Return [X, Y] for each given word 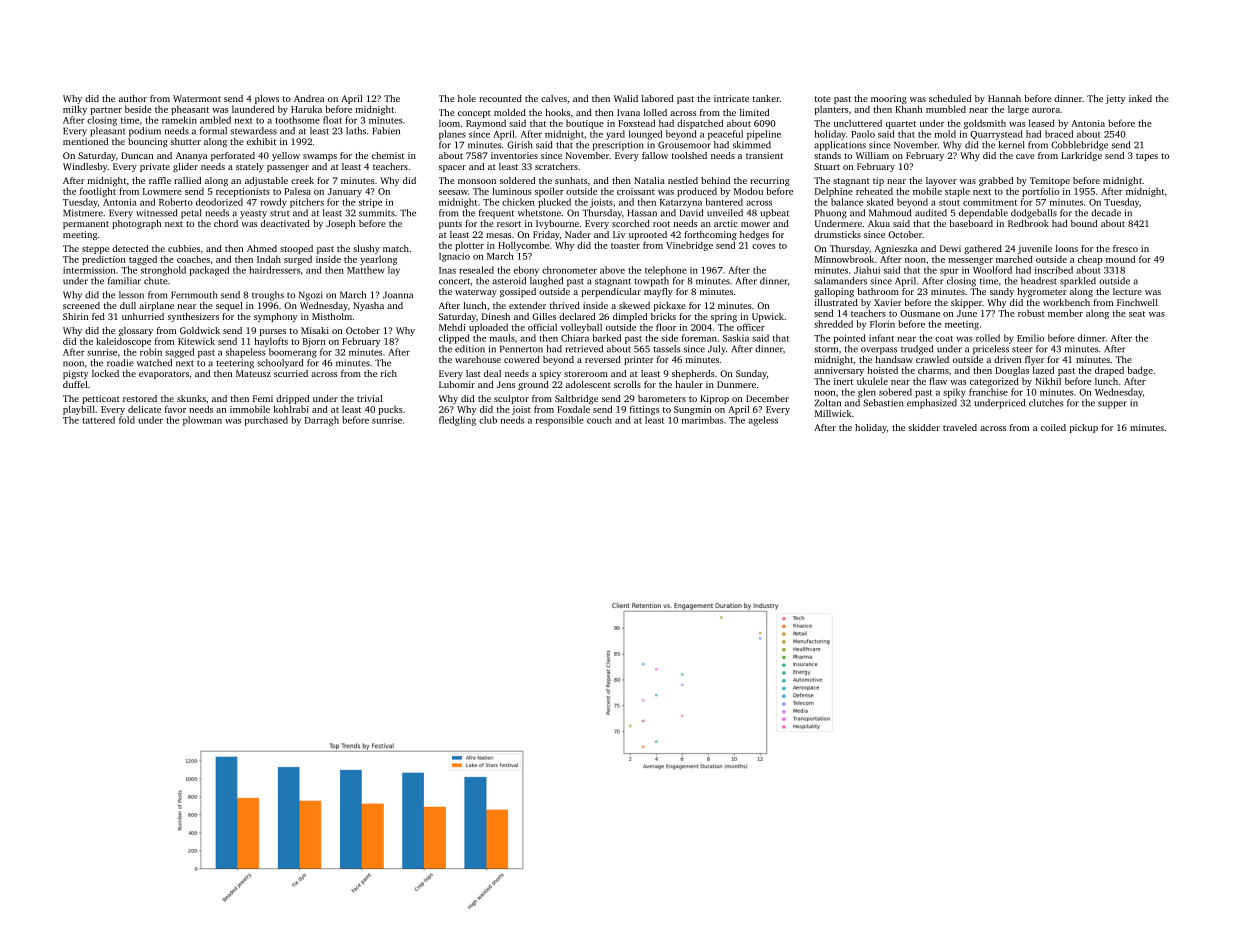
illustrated [836, 302]
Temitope [1050, 181]
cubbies [184, 248]
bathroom [878, 291]
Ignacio [454, 257]
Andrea [309, 98]
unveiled [725, 213]
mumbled [946, 109]
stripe [370, 203]
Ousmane [920, 313]
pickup [1084, 428]
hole [467, 98]
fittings [644, 410]
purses [273, 332]
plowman [202, 421]
